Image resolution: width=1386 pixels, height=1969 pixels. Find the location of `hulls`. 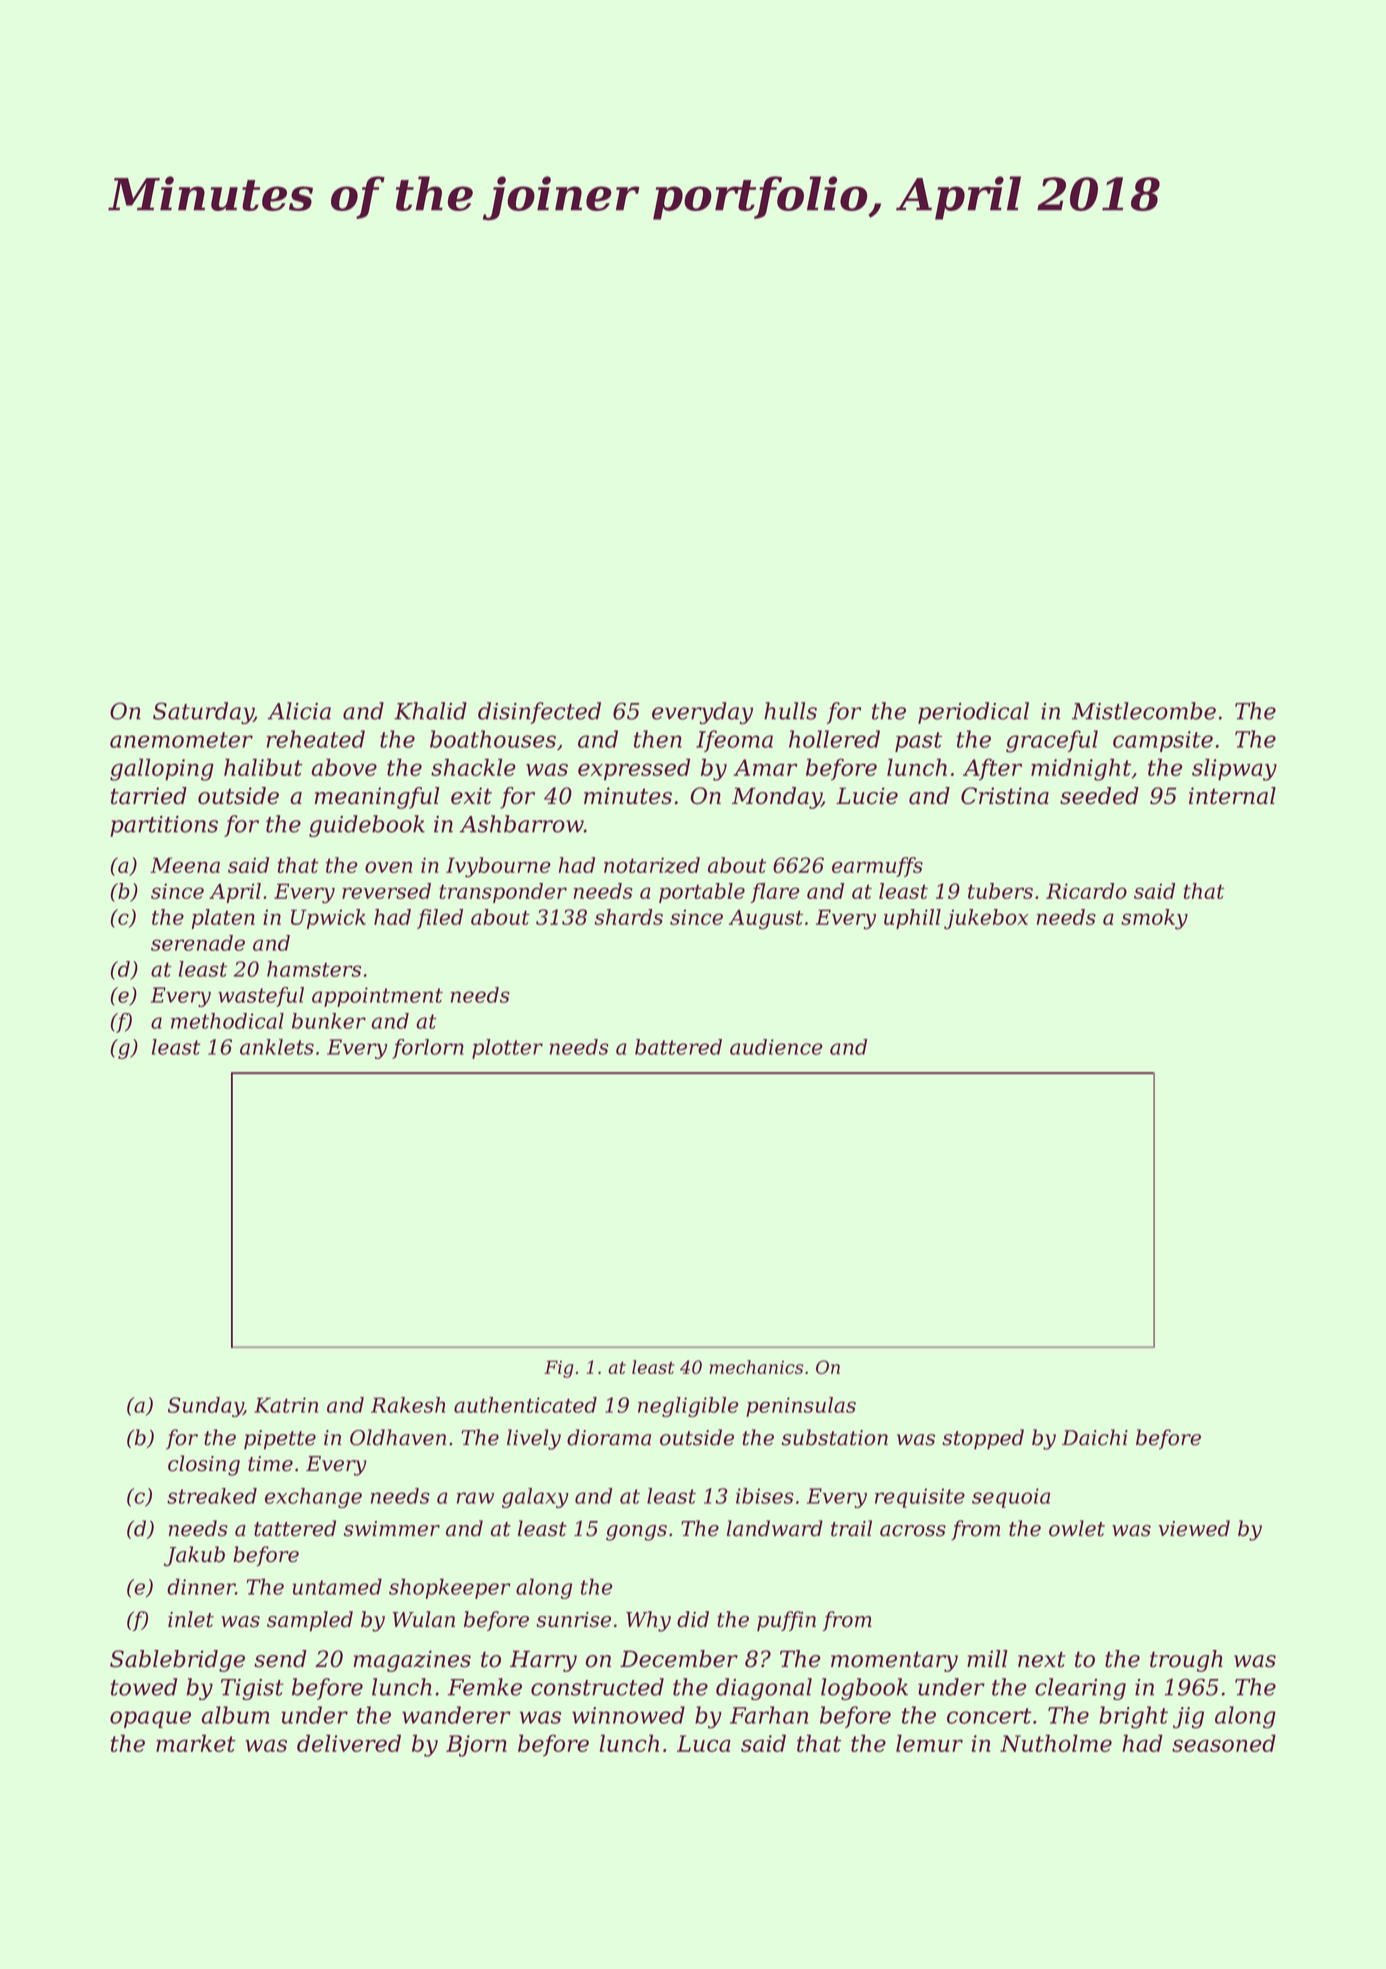

hulls is located at coordinates (790, 711).
